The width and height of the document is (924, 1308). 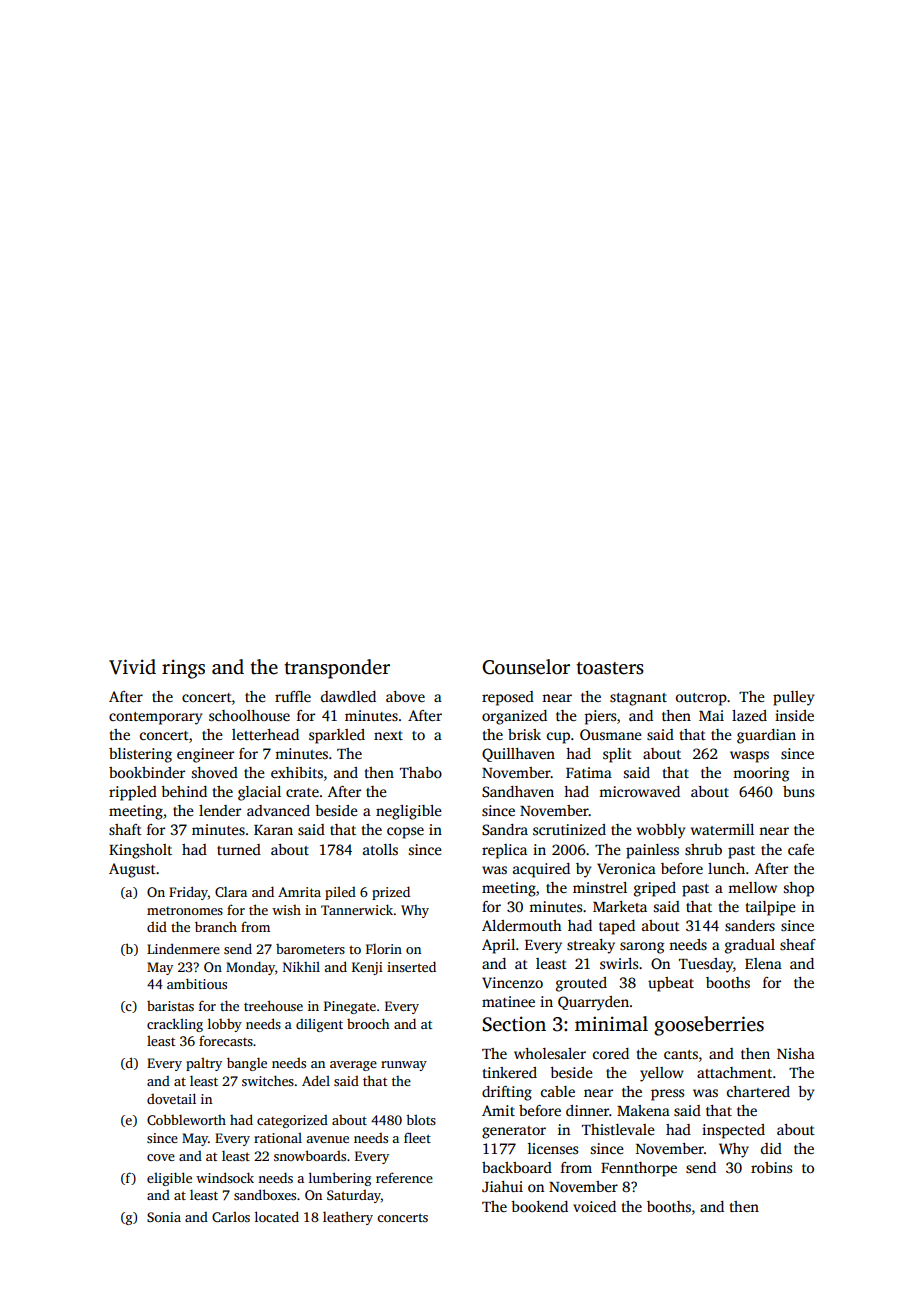 What do you see at coordinates (388, 735) in the document?
I see `next` at bounding box center [388, 735].
